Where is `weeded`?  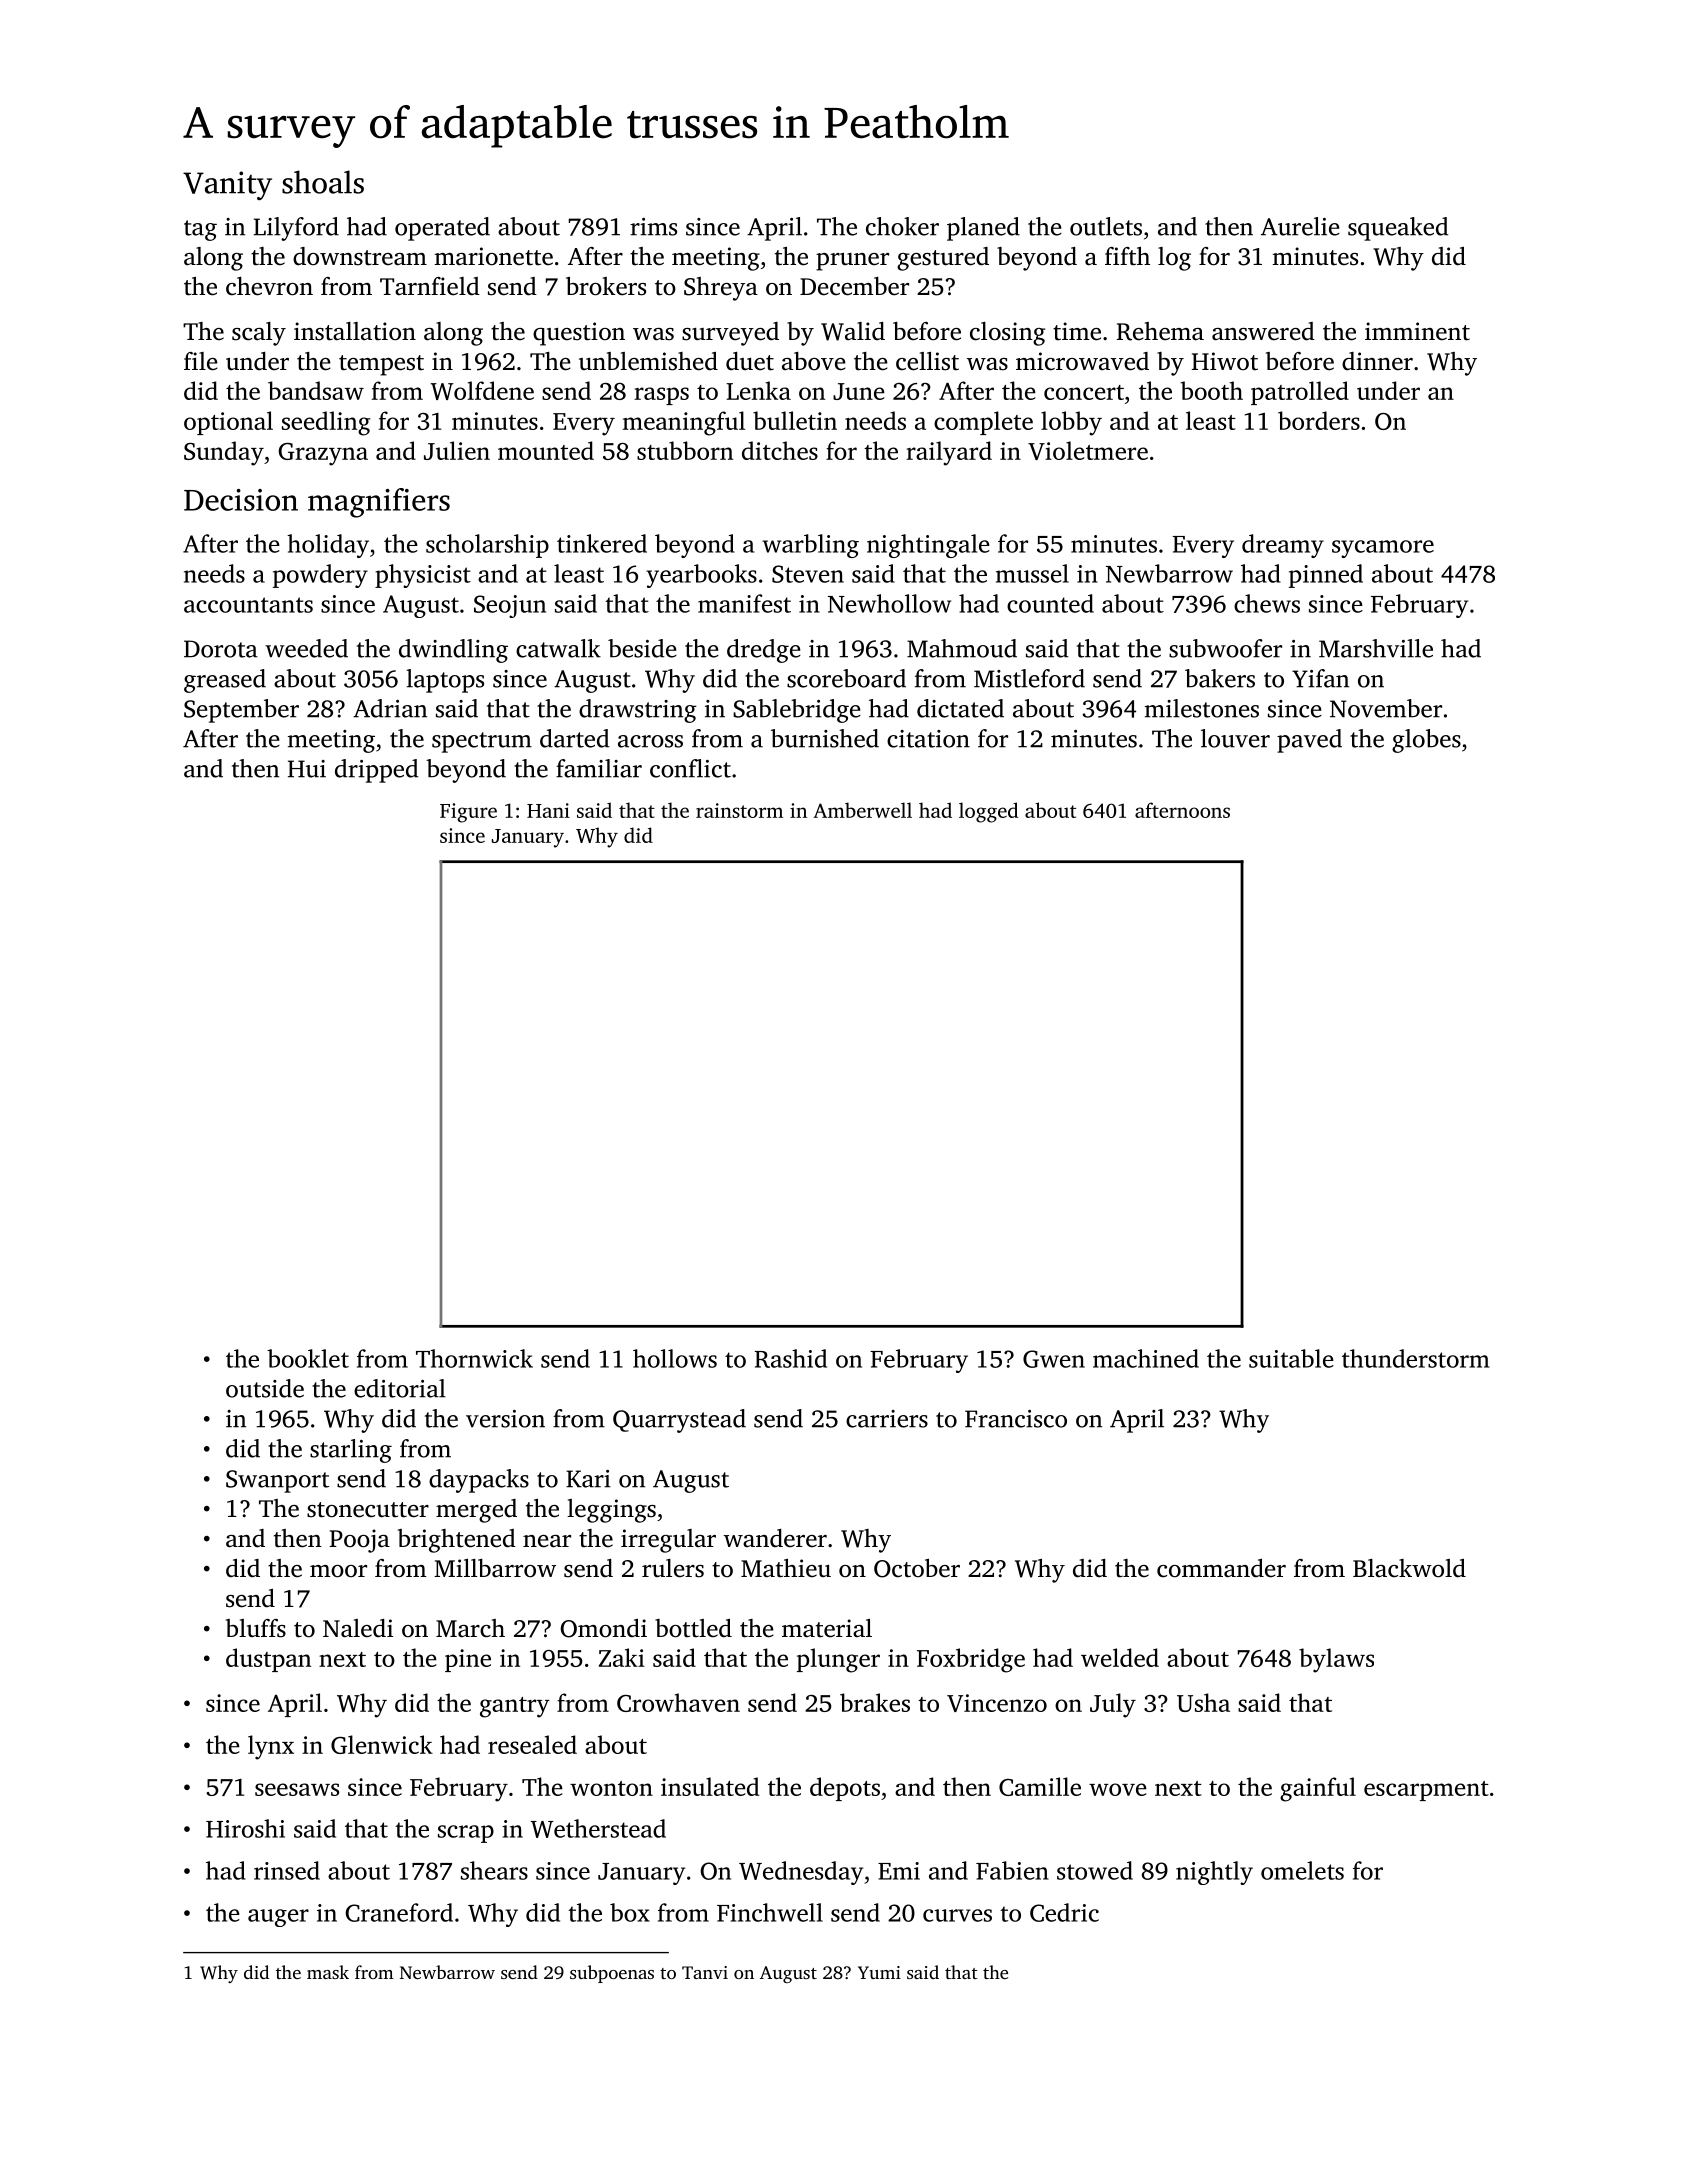 weeded is located at coordinates (306, 648).
